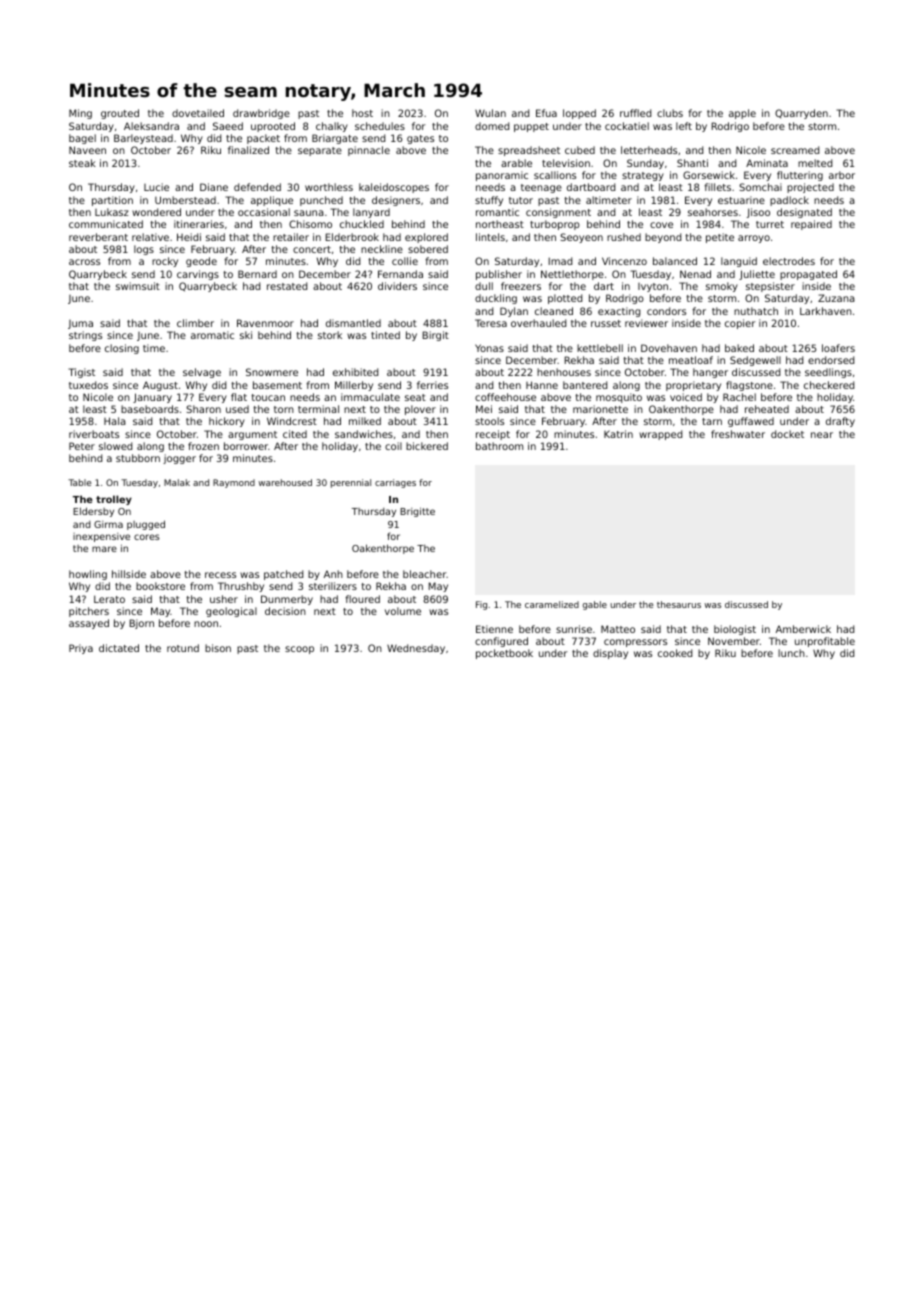  Describe the element at coordinates (285, 611) in the screenshot. I see `decision` at that location.
